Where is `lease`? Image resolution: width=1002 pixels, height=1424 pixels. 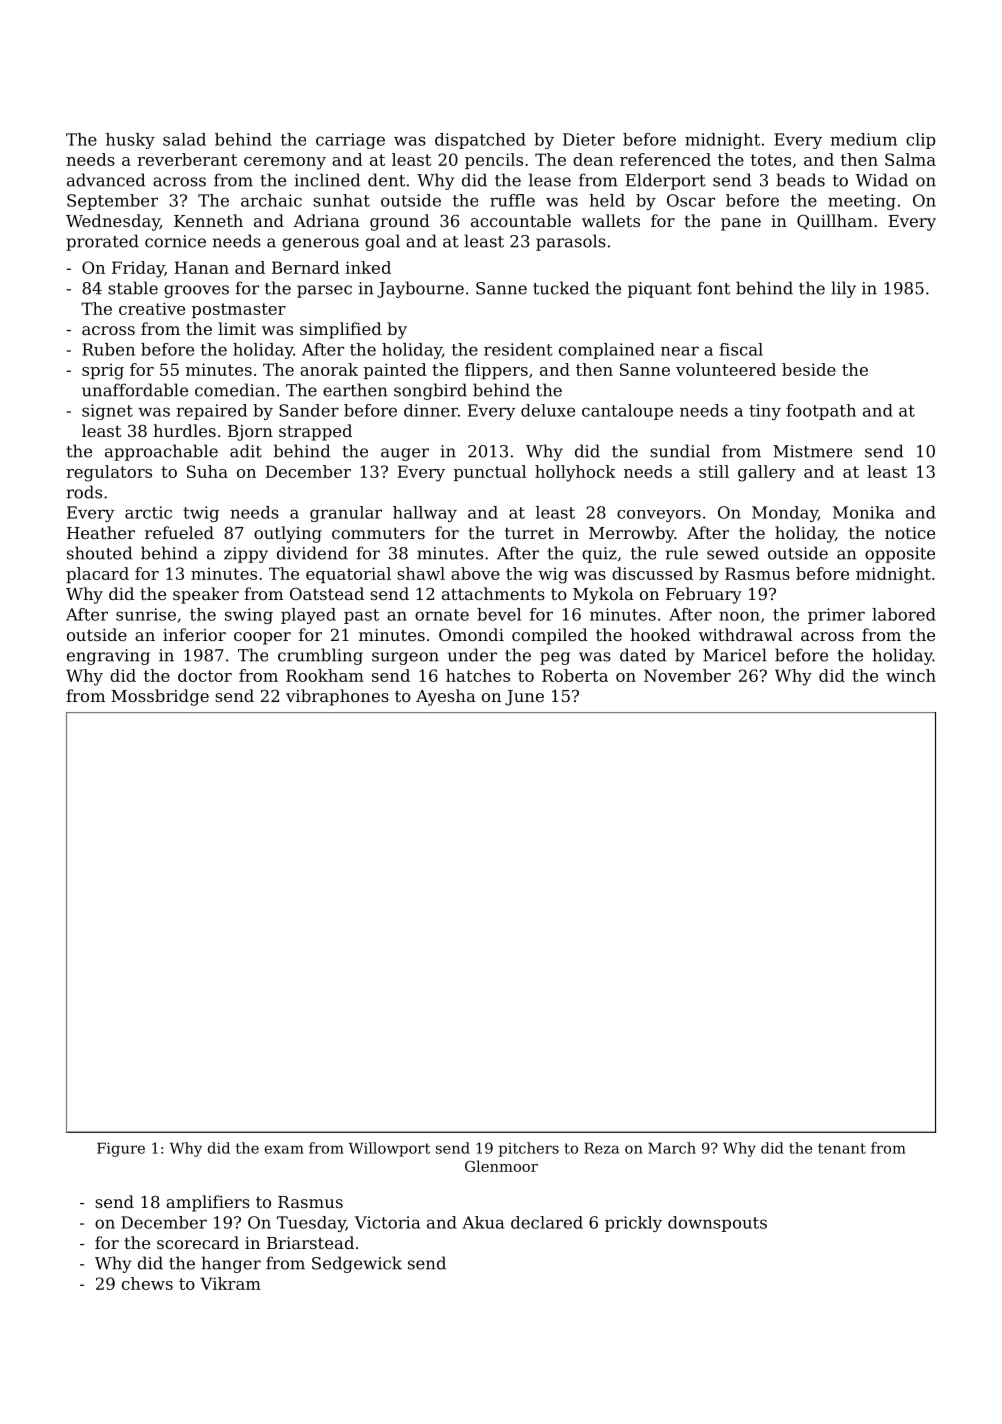 lease is located at coordinates (550, 180).
